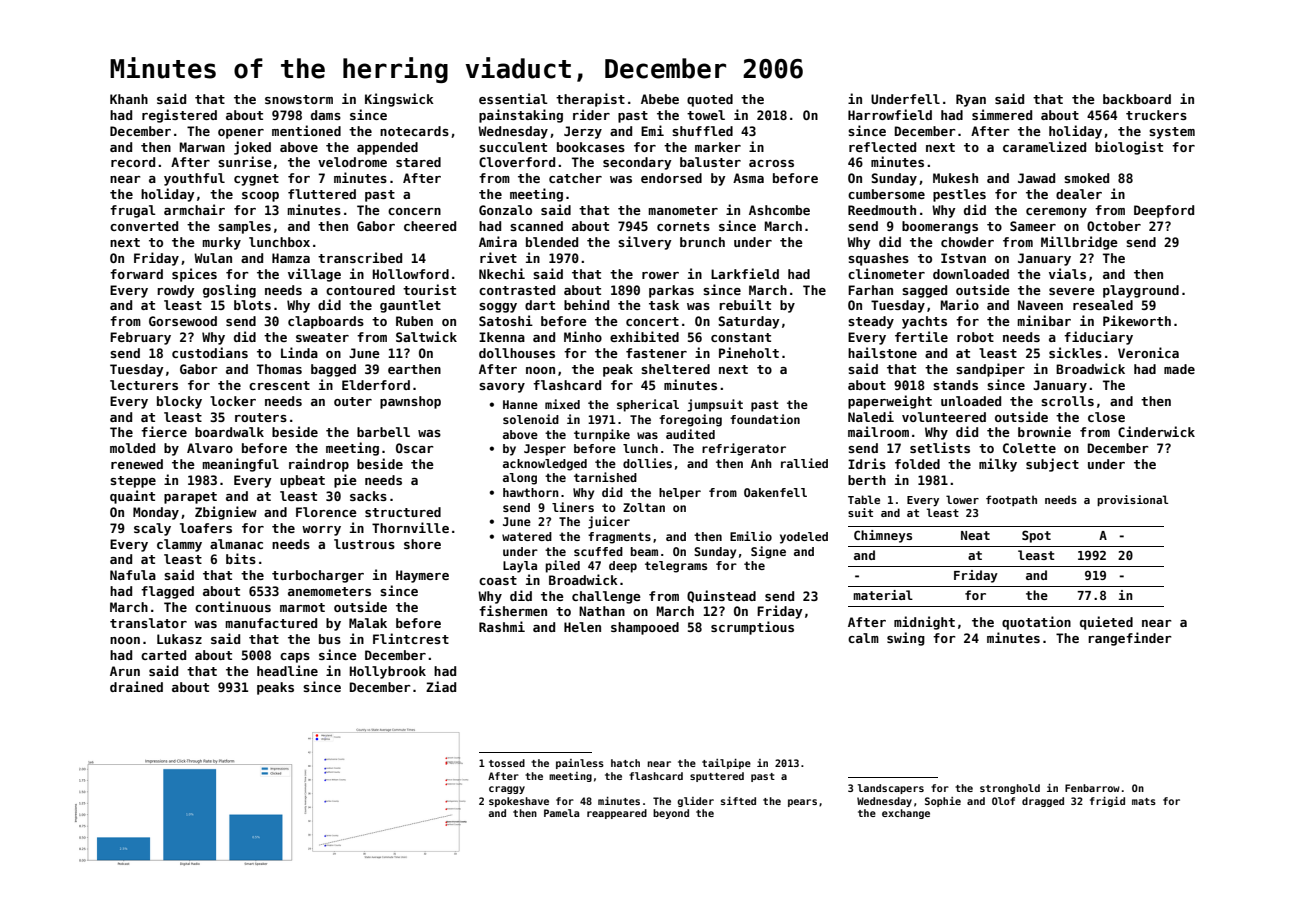 The image size is (1308, 924). I want to click on bits, so click(241, 558).
